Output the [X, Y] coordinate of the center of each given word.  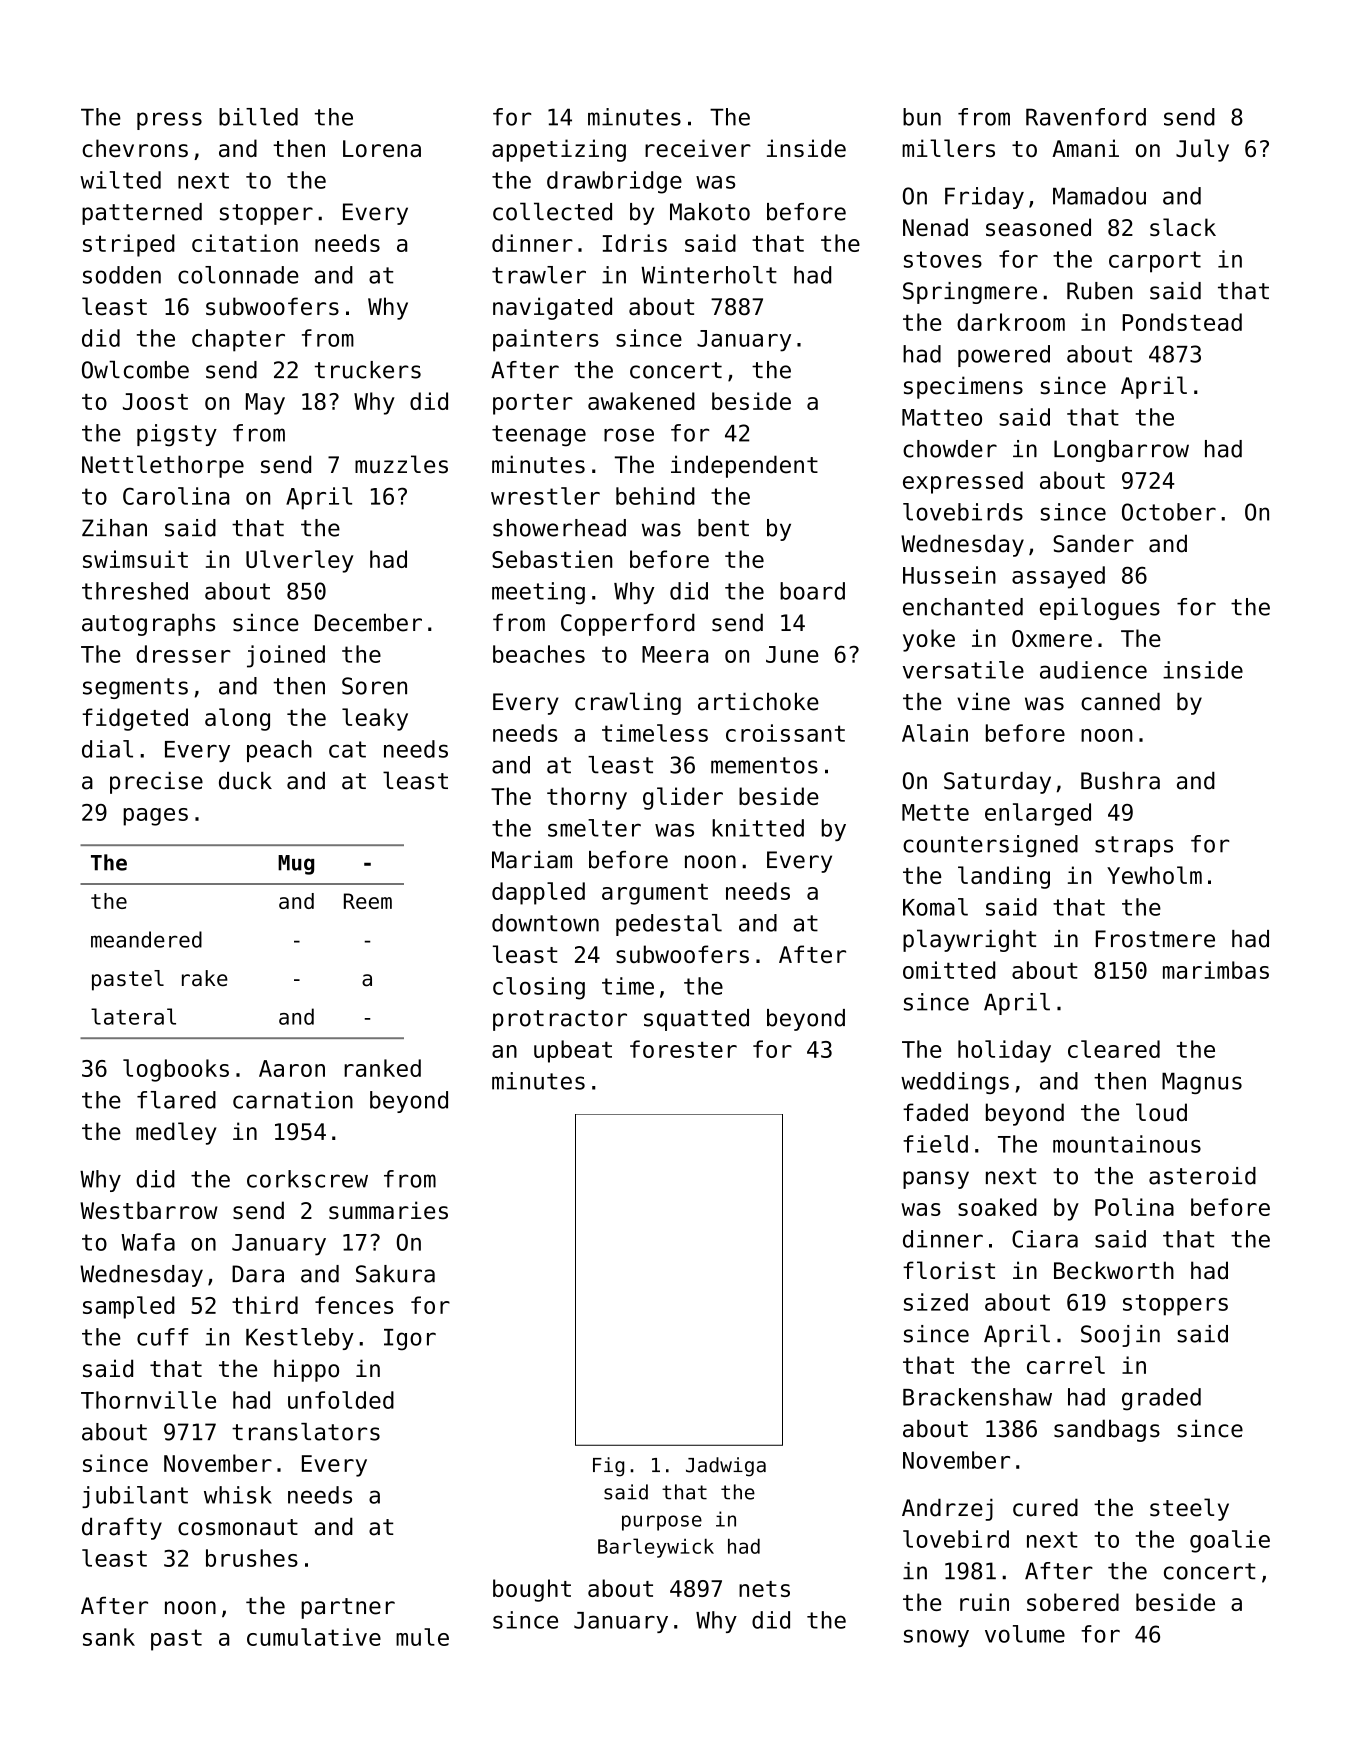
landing [1004, 877]
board [812, 591]
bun [922, 117]
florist [949, 1270]
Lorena [382, 148]
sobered [1073, 1602]
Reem [368, 901]
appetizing [559, 150]
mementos [764, 765]
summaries [388, 1210]
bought [532, 1590]
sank [109, 1637]
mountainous [1127, 1144]
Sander [1093, 543]
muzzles [401, 464]
